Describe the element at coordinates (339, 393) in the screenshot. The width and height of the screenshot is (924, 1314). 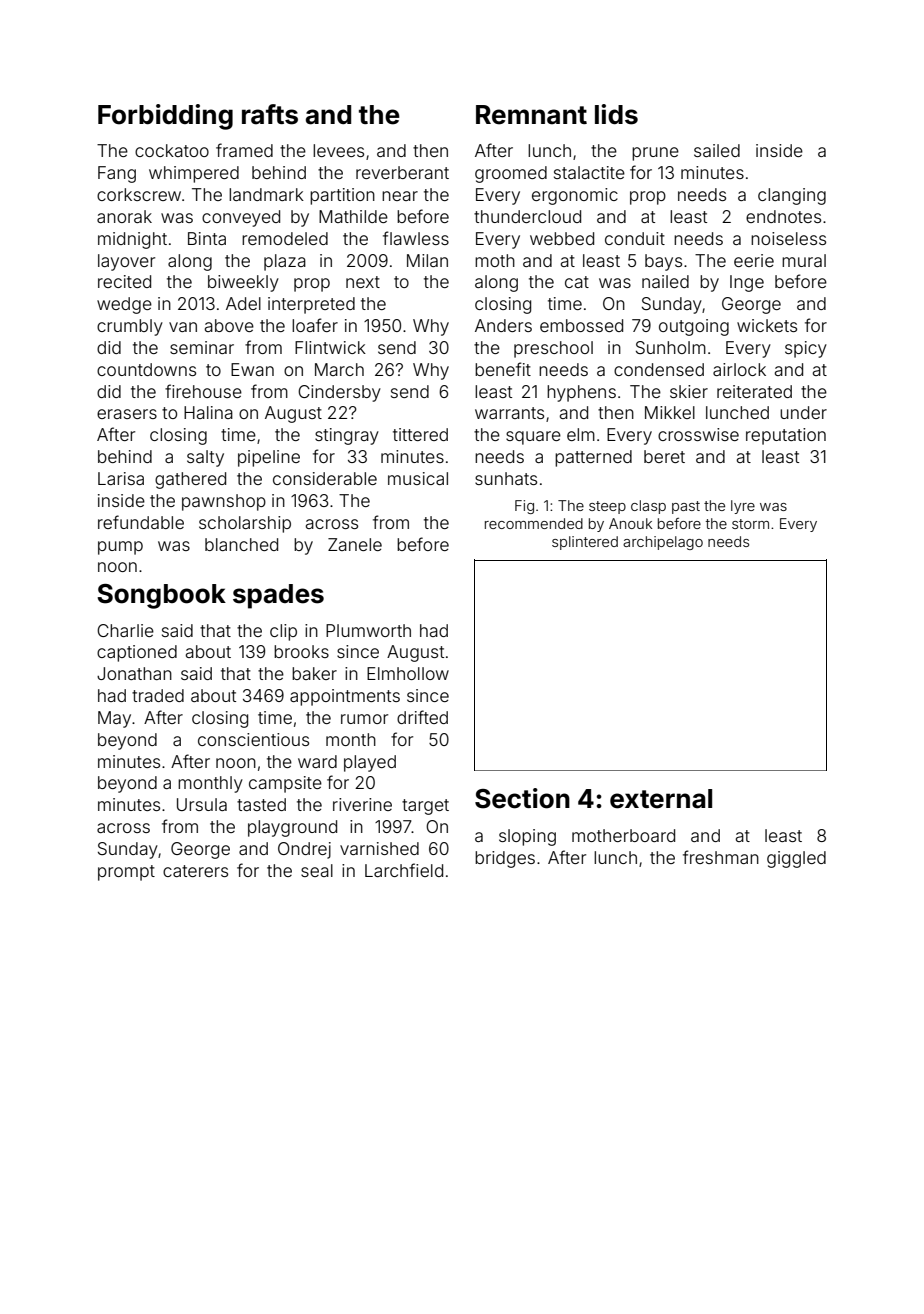
I see `Cindersby` at that location.
